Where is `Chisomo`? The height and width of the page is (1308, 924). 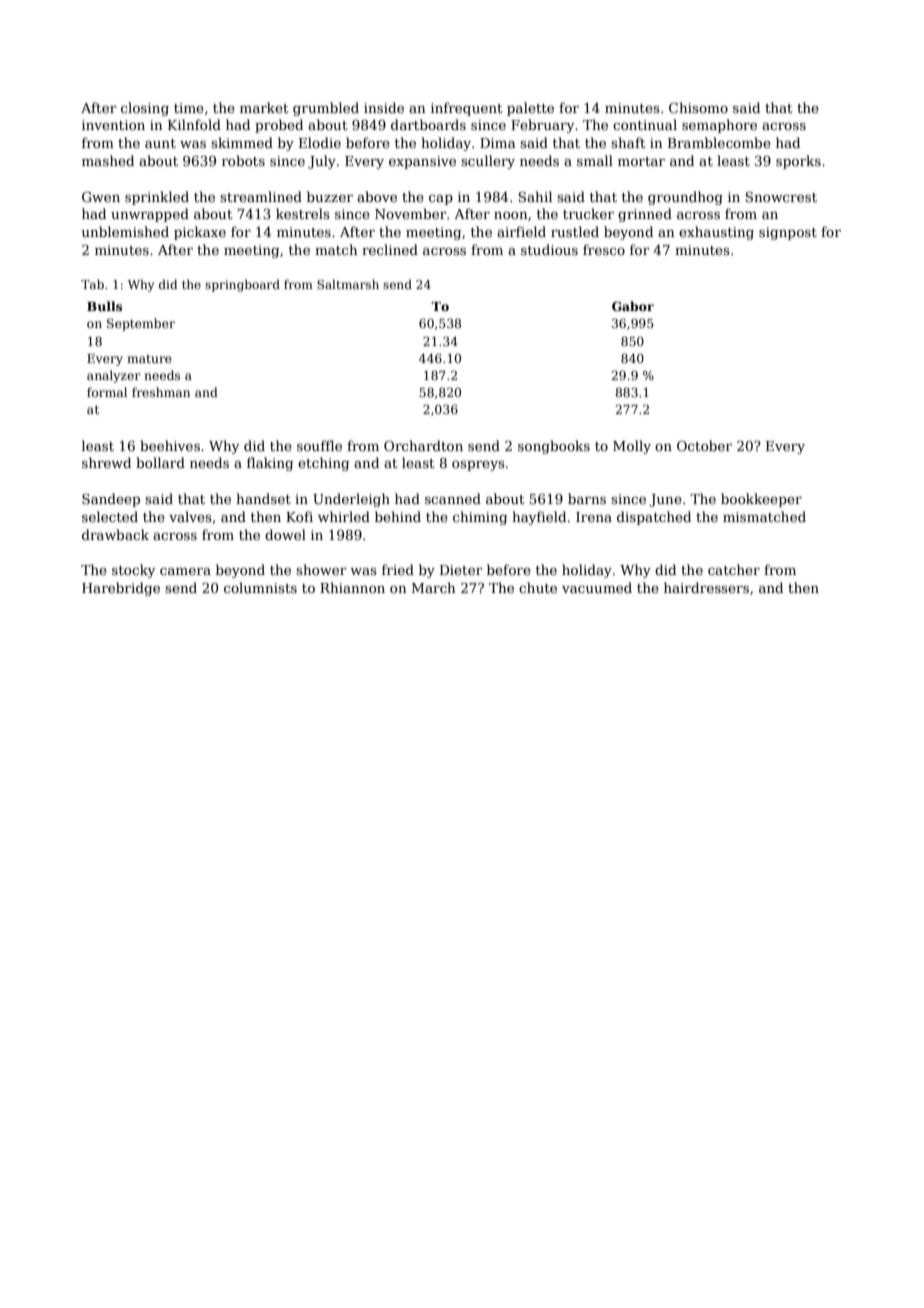
Chisomo is located at coordinates (698, 107).
